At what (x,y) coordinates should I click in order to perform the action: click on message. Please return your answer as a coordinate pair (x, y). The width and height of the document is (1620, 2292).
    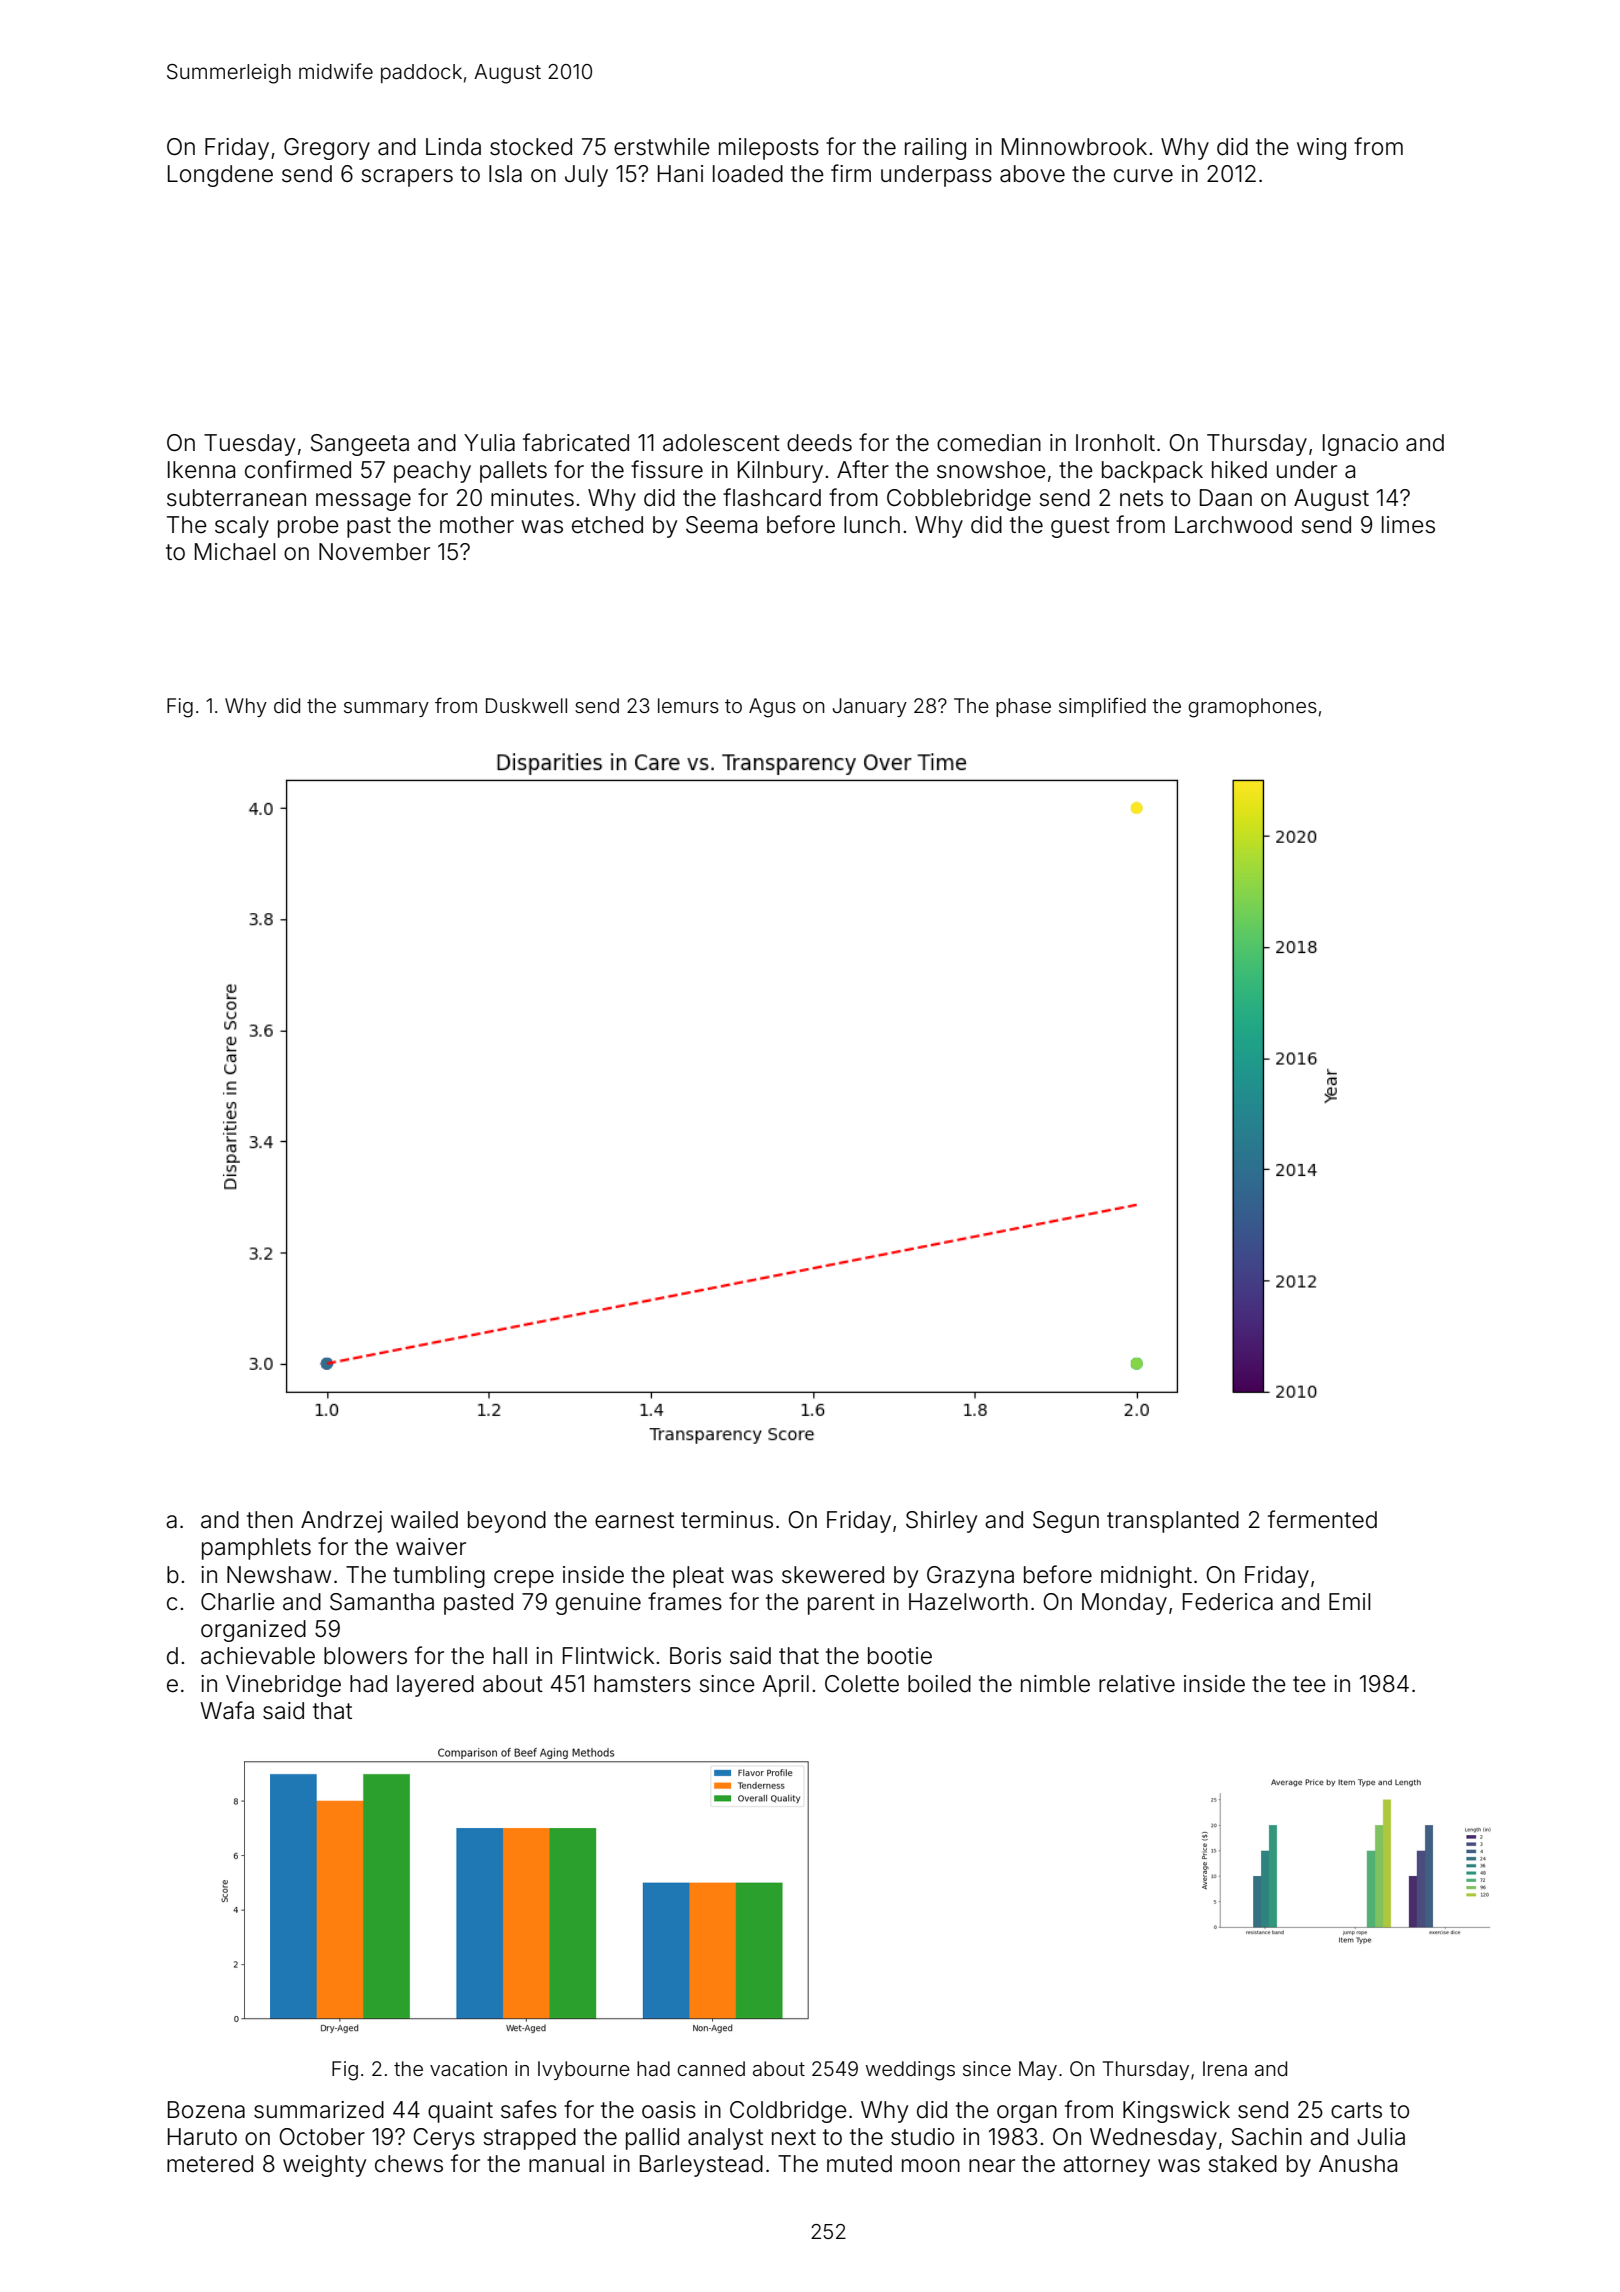
    Looking at the image, I should click on (363, 502).
